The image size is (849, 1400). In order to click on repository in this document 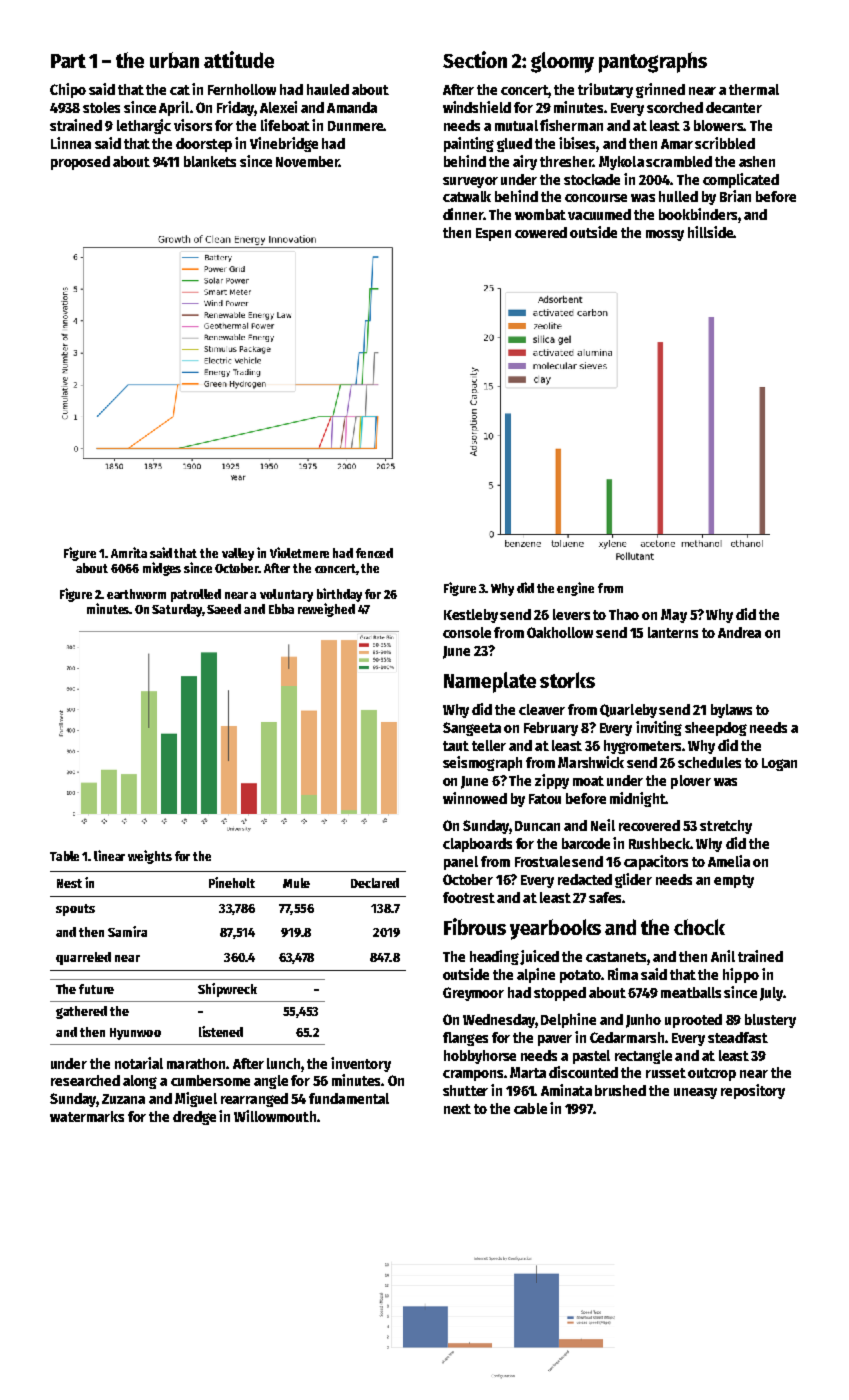, I will do `click(753, 1091)`.
